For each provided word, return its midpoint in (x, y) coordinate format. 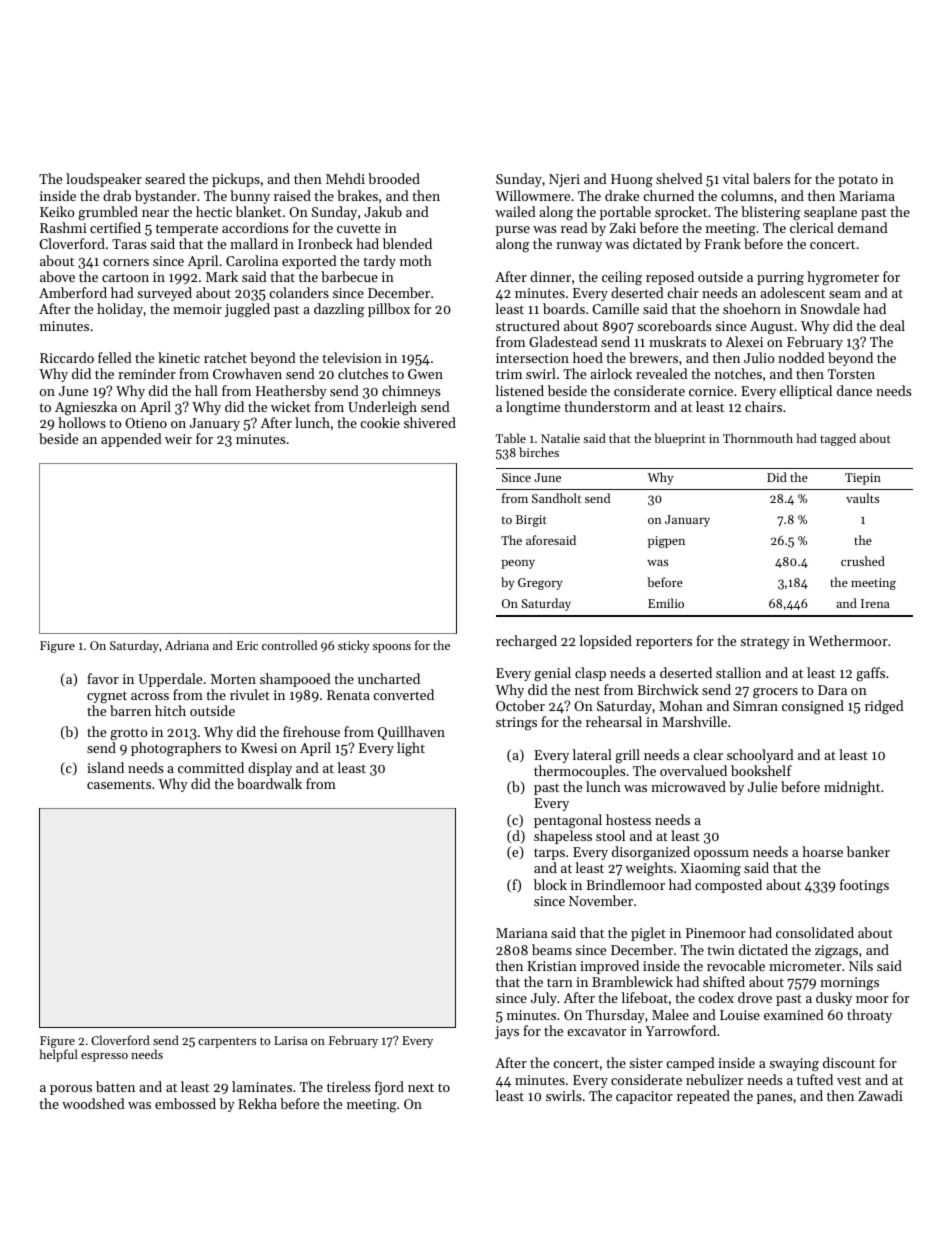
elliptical (806, 392)
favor (103, 678)
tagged (838, 439)
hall (206, 390)
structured (528, 325)
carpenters (227, 1042)
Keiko (57, 211)
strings (516, 723)
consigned (813, 707)
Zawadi (880, 1095)
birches (539, 452)
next (421, 1087)
